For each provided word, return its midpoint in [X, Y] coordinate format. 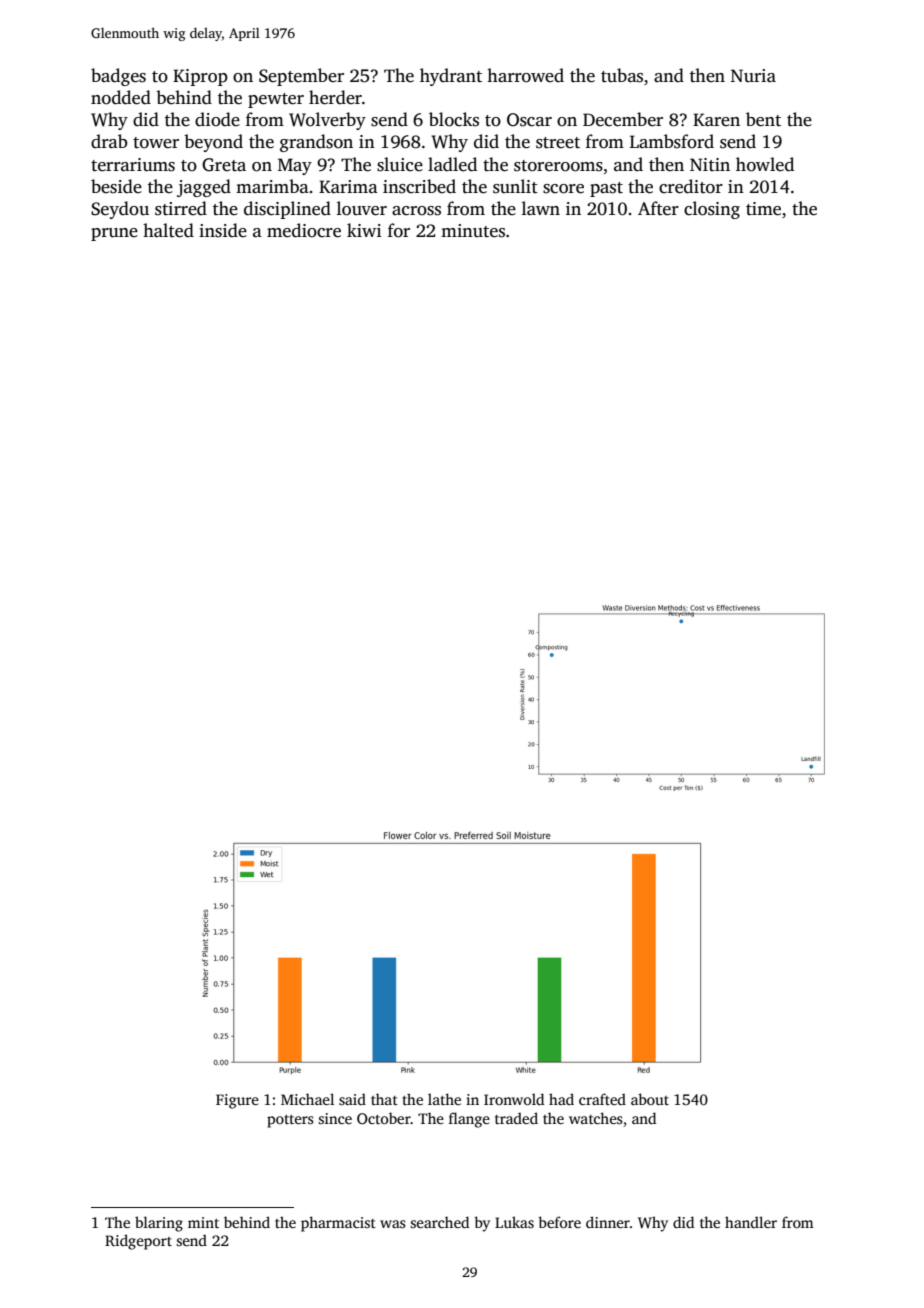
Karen [716, 120]
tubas [622, 75]
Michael [307, 1099]
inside [223, 230]
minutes [473, 231]
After [658, 208]
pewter [276, 100]
